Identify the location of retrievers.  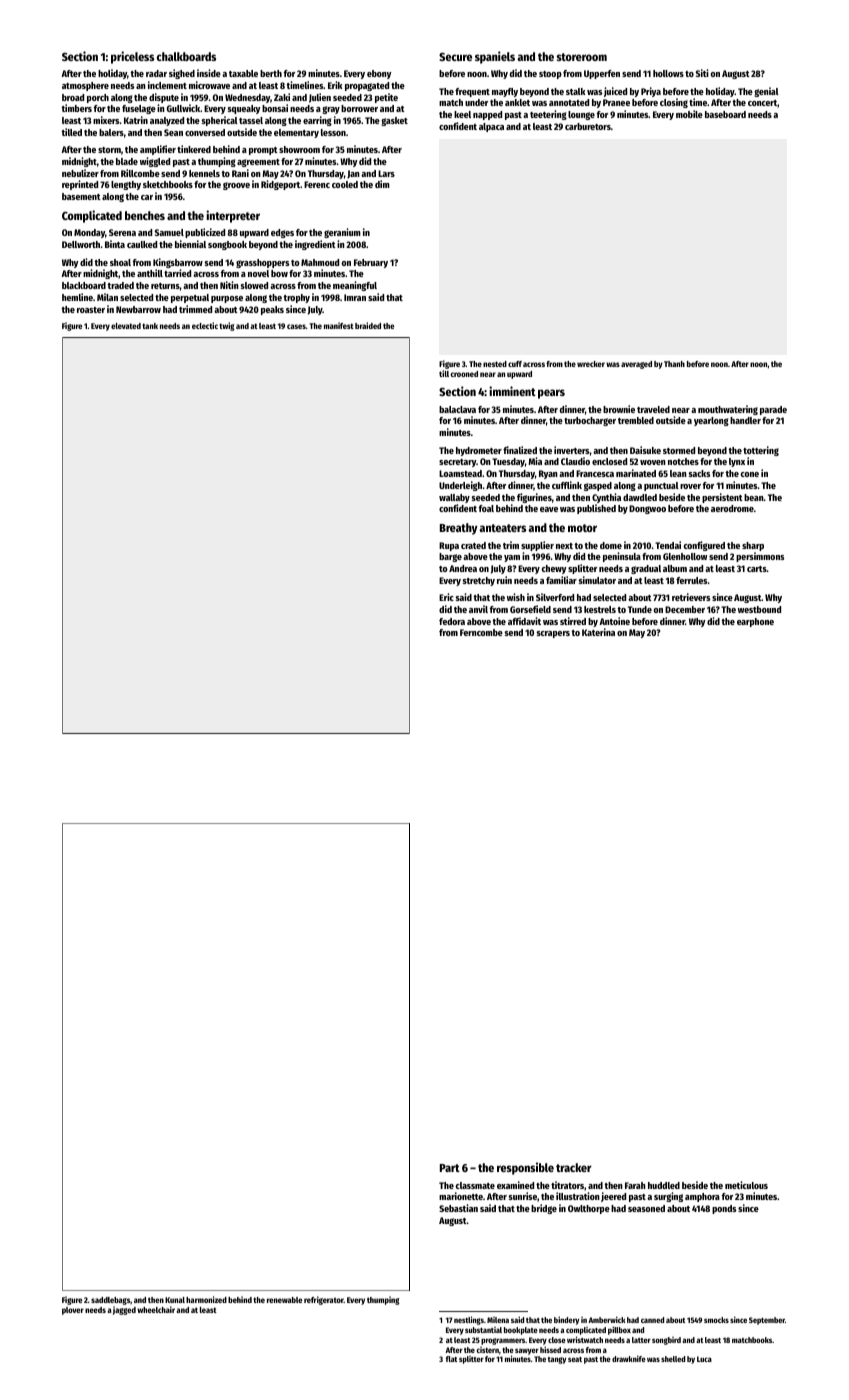
(691, 597).
